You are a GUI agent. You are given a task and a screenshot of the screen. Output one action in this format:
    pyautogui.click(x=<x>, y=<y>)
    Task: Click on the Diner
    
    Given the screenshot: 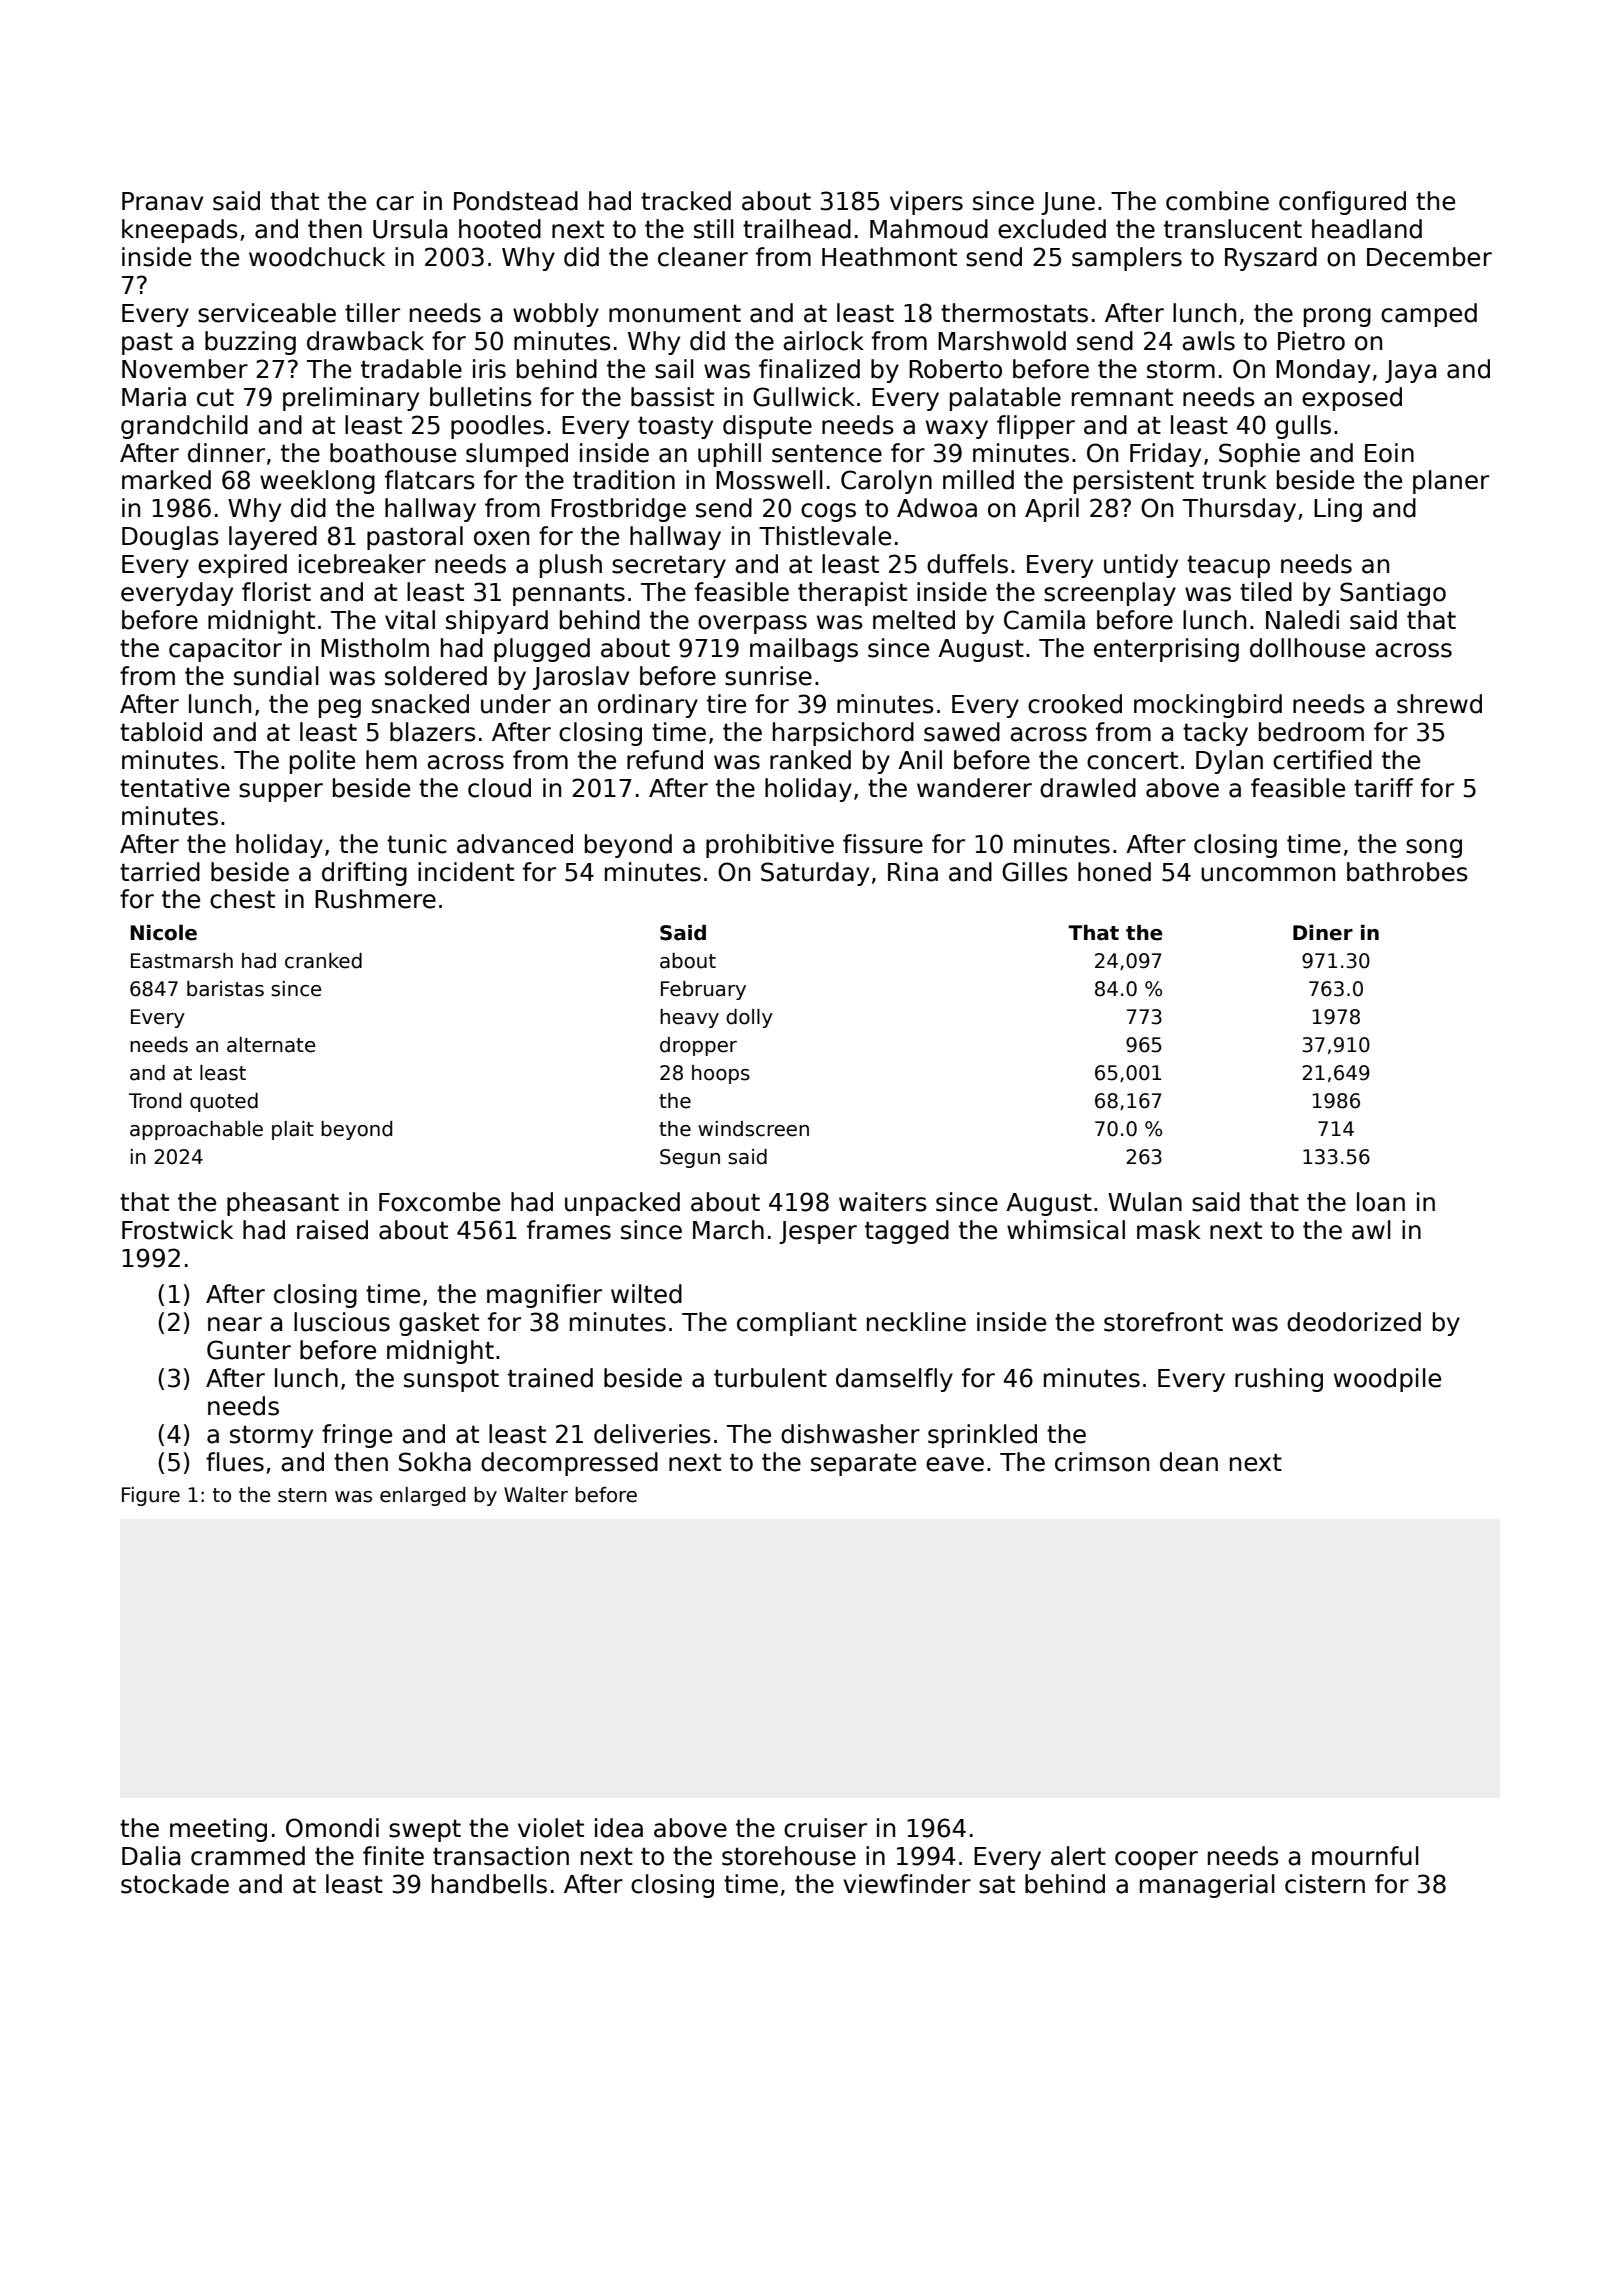 What is the action you would take?
    pyautogui.click(x=1323, y=933)
